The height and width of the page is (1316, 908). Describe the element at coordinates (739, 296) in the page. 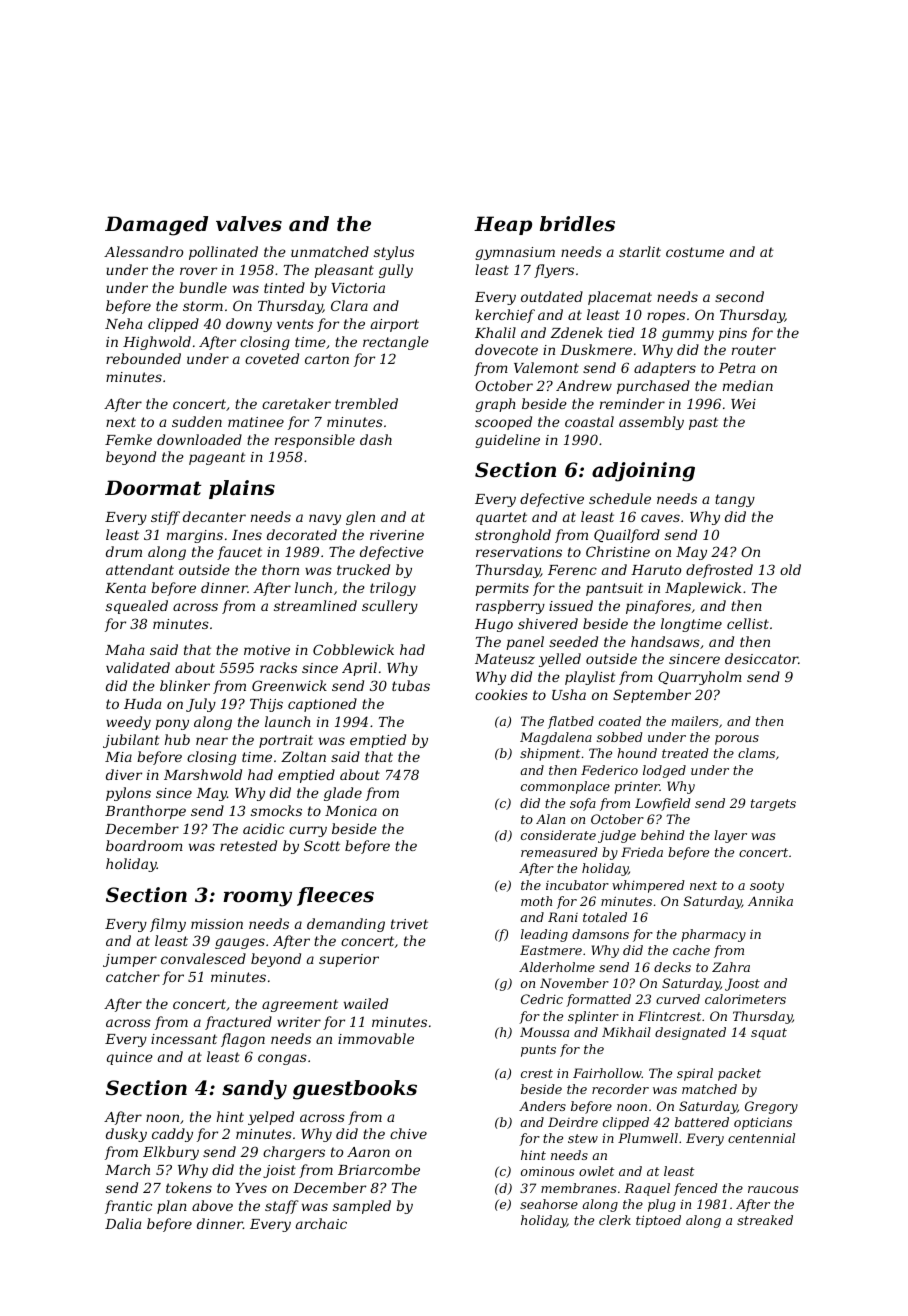

I see `second` at that location.
